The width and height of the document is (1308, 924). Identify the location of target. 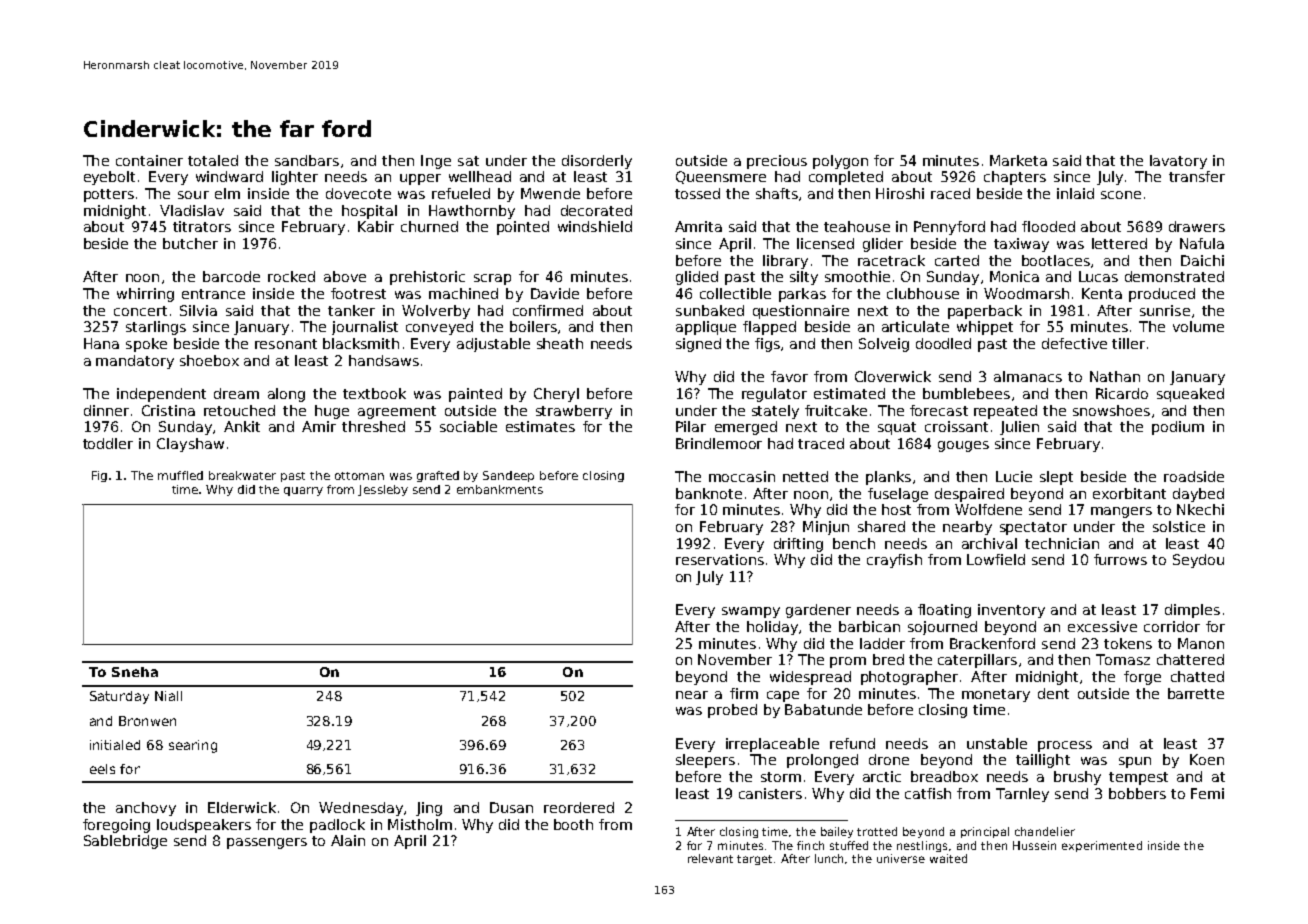
(756, 860).
